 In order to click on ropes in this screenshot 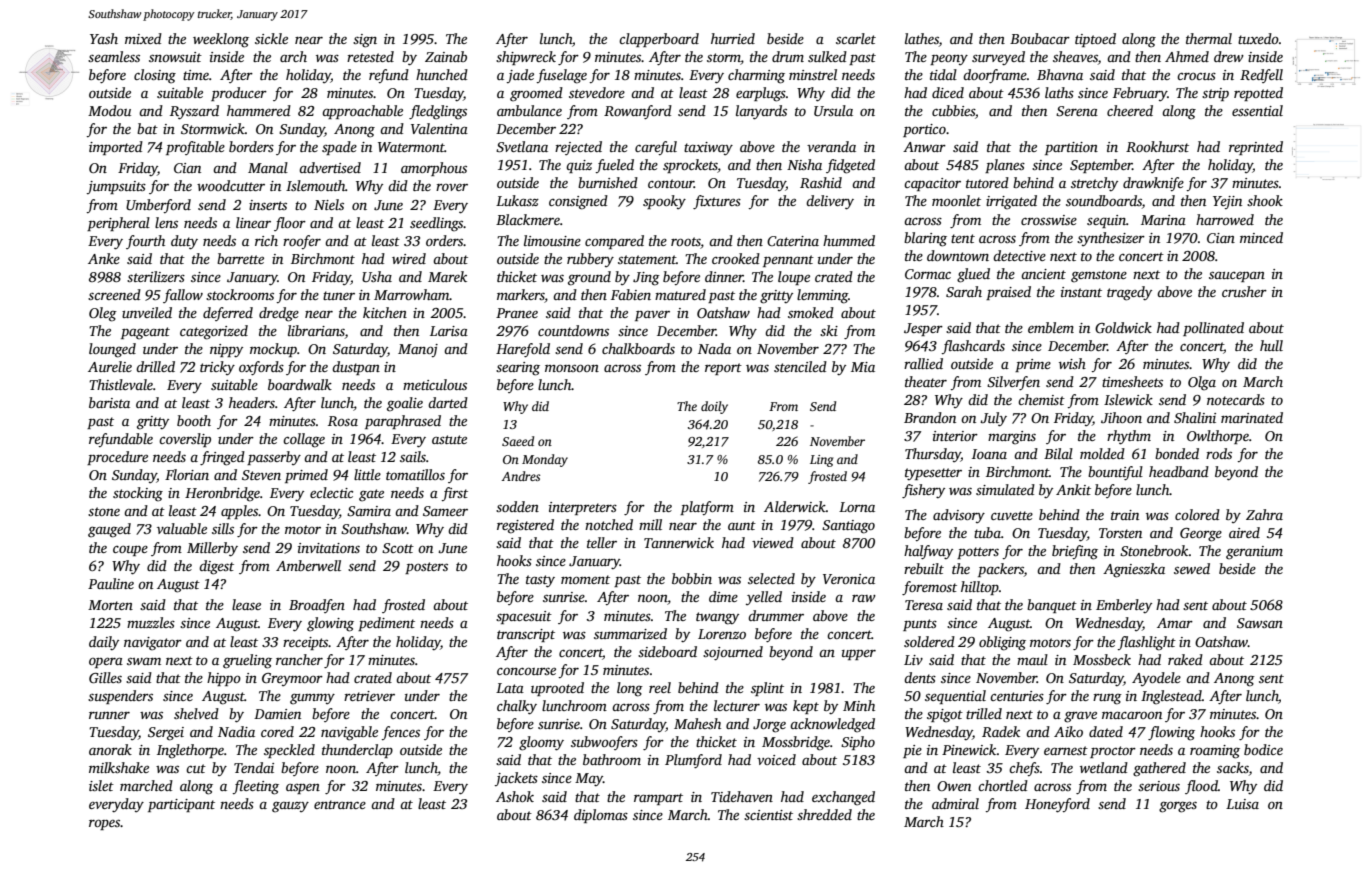, I will do `click(105, 824)`.
